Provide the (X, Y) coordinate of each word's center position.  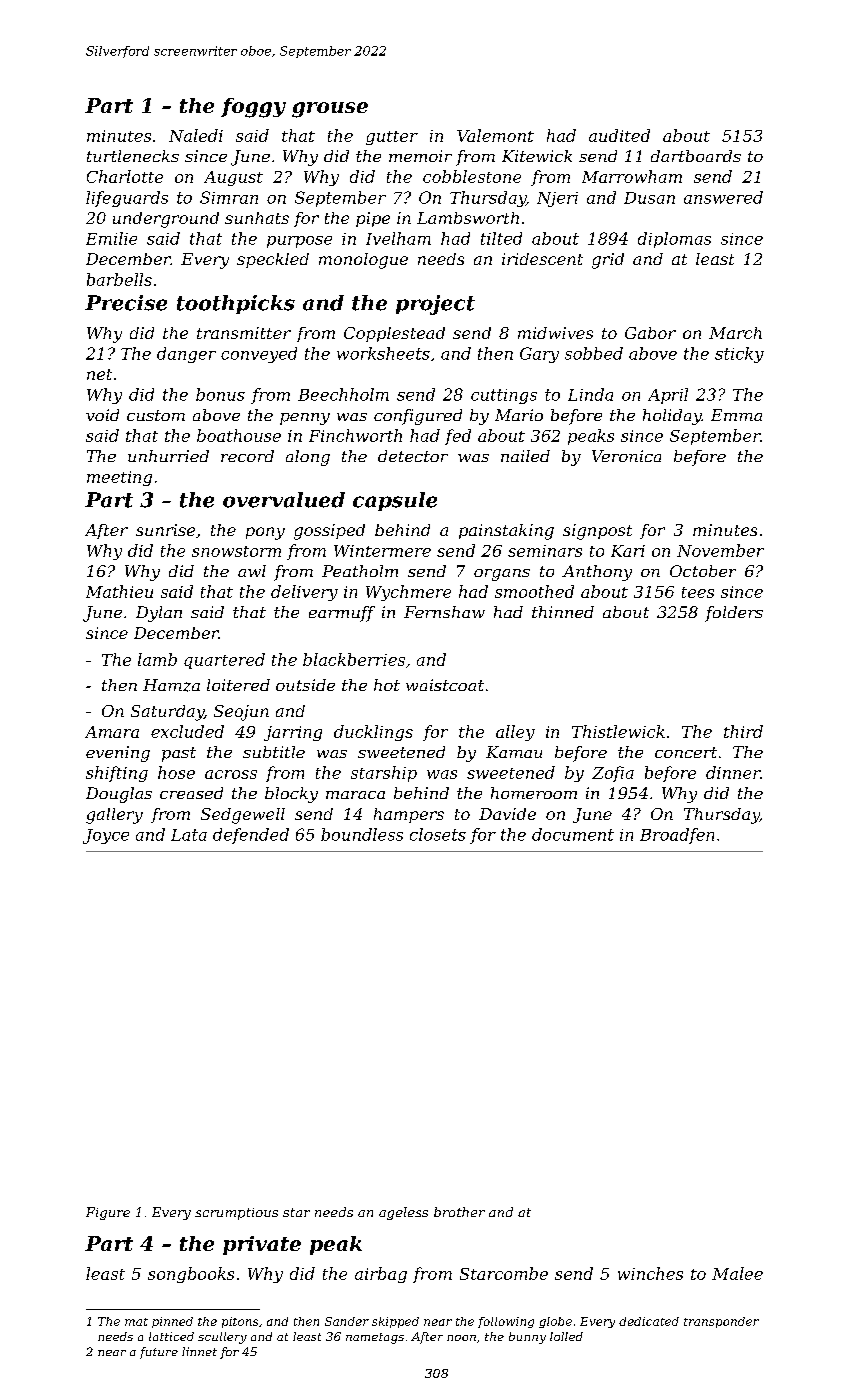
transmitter (244, 333)
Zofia (613, 774)
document (573, 834)
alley (515, 733)
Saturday (167, 713)
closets (438, 834)
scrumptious (236, 1214)
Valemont (495, 135)
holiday (672, 417)
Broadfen (677, 836)
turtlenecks (133, 156)
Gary (539, 355)
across (231, 774)
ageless (403, 1213)
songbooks (191, 1275)
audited (619, 135)
